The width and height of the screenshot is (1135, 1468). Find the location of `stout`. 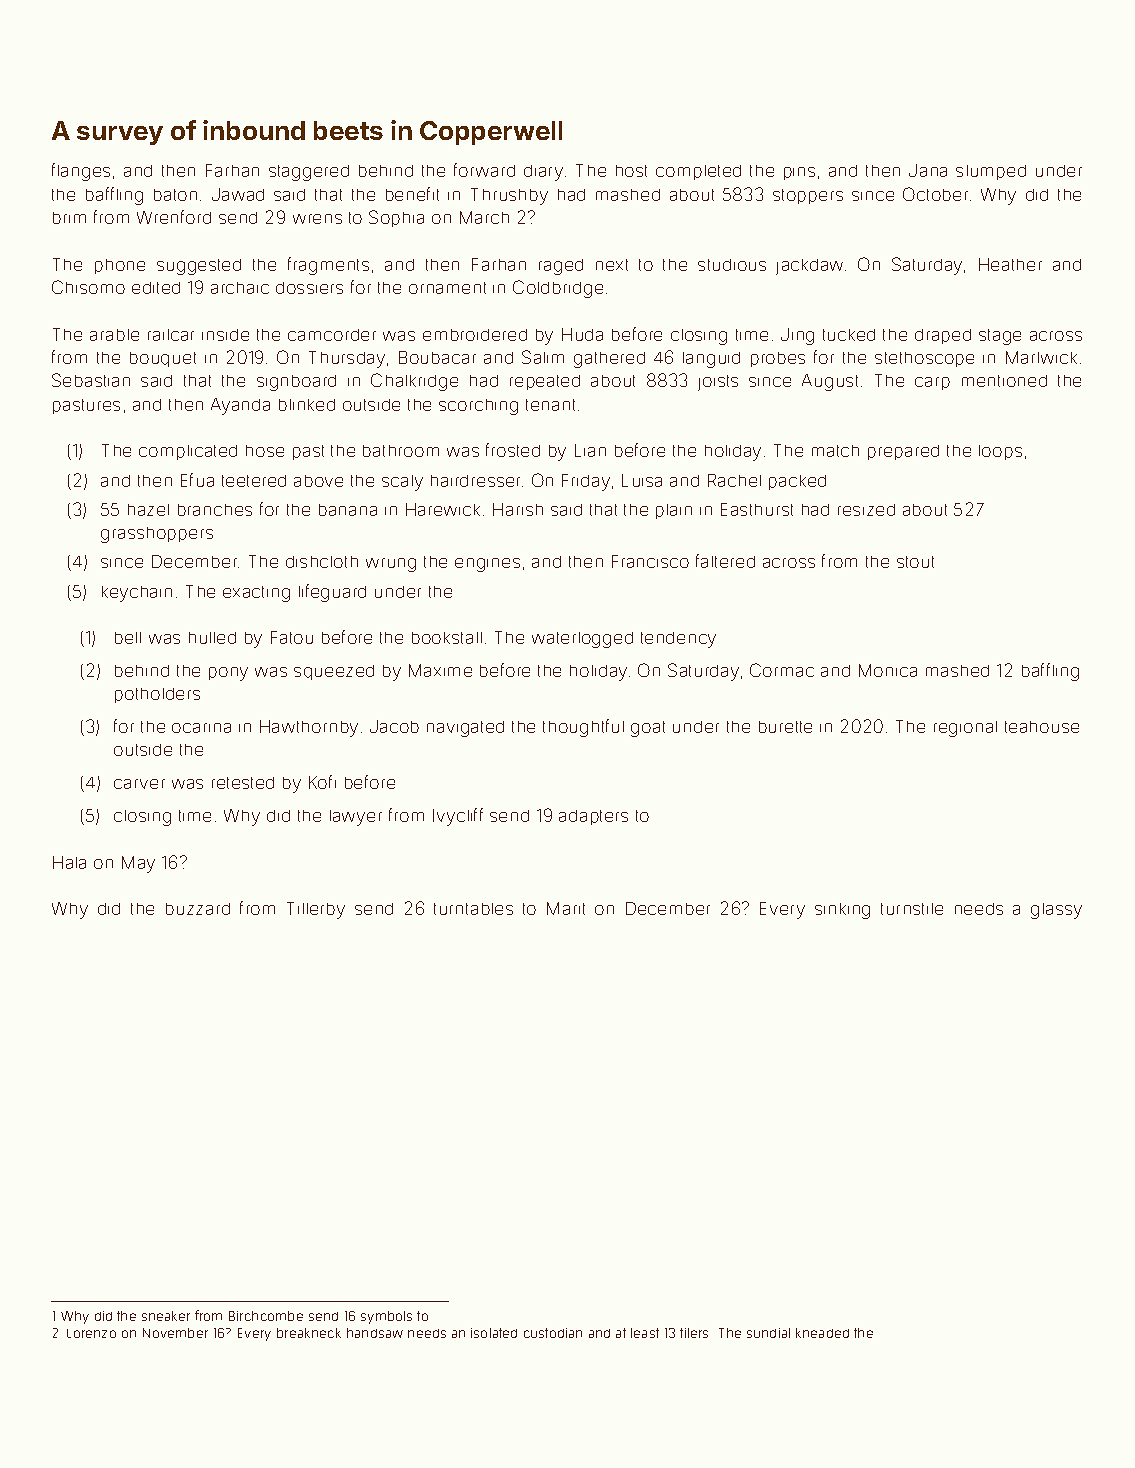

stout is located at coordinates (915, 562).
